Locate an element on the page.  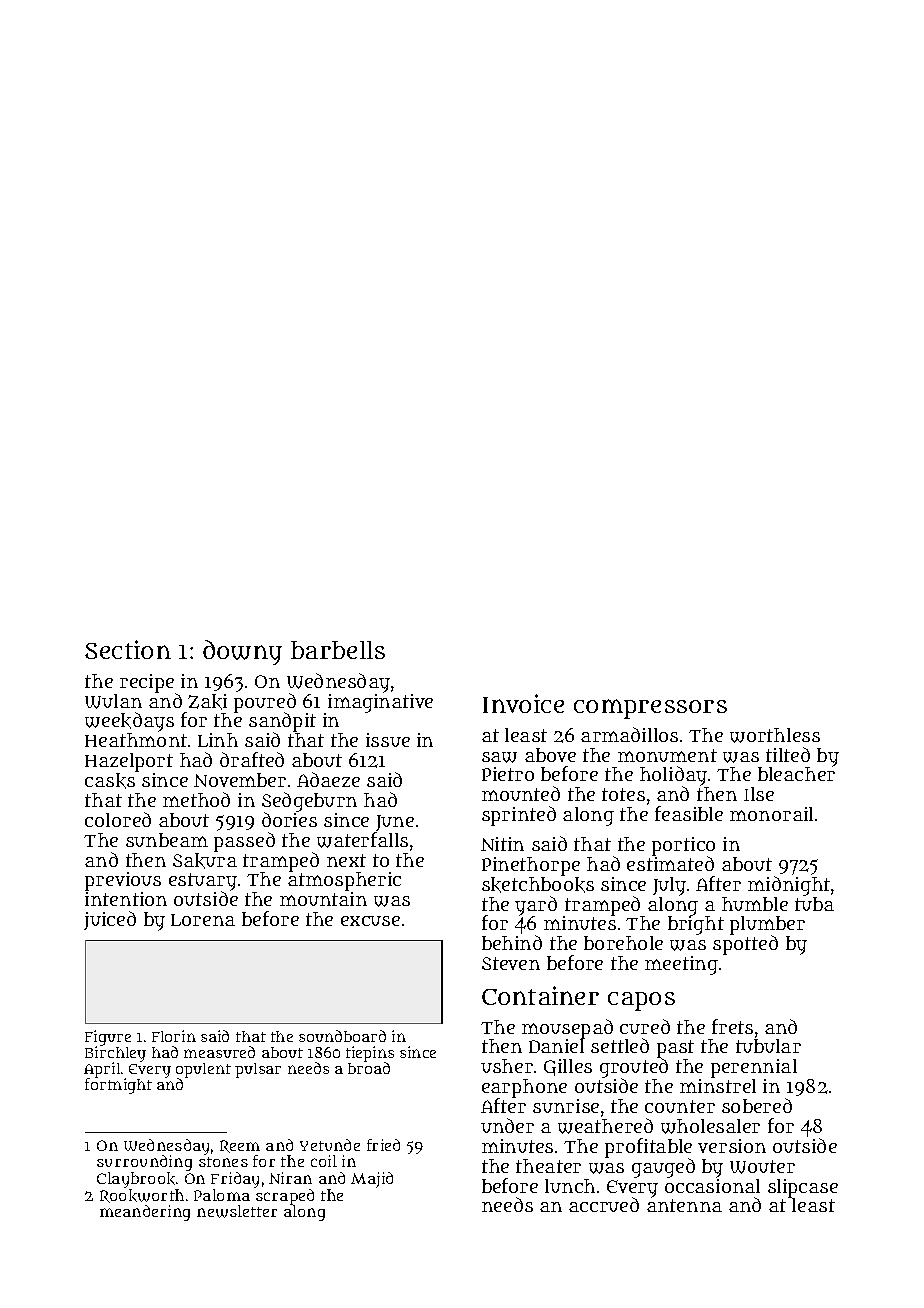
Florin is located at coordinates (174, 1036).
